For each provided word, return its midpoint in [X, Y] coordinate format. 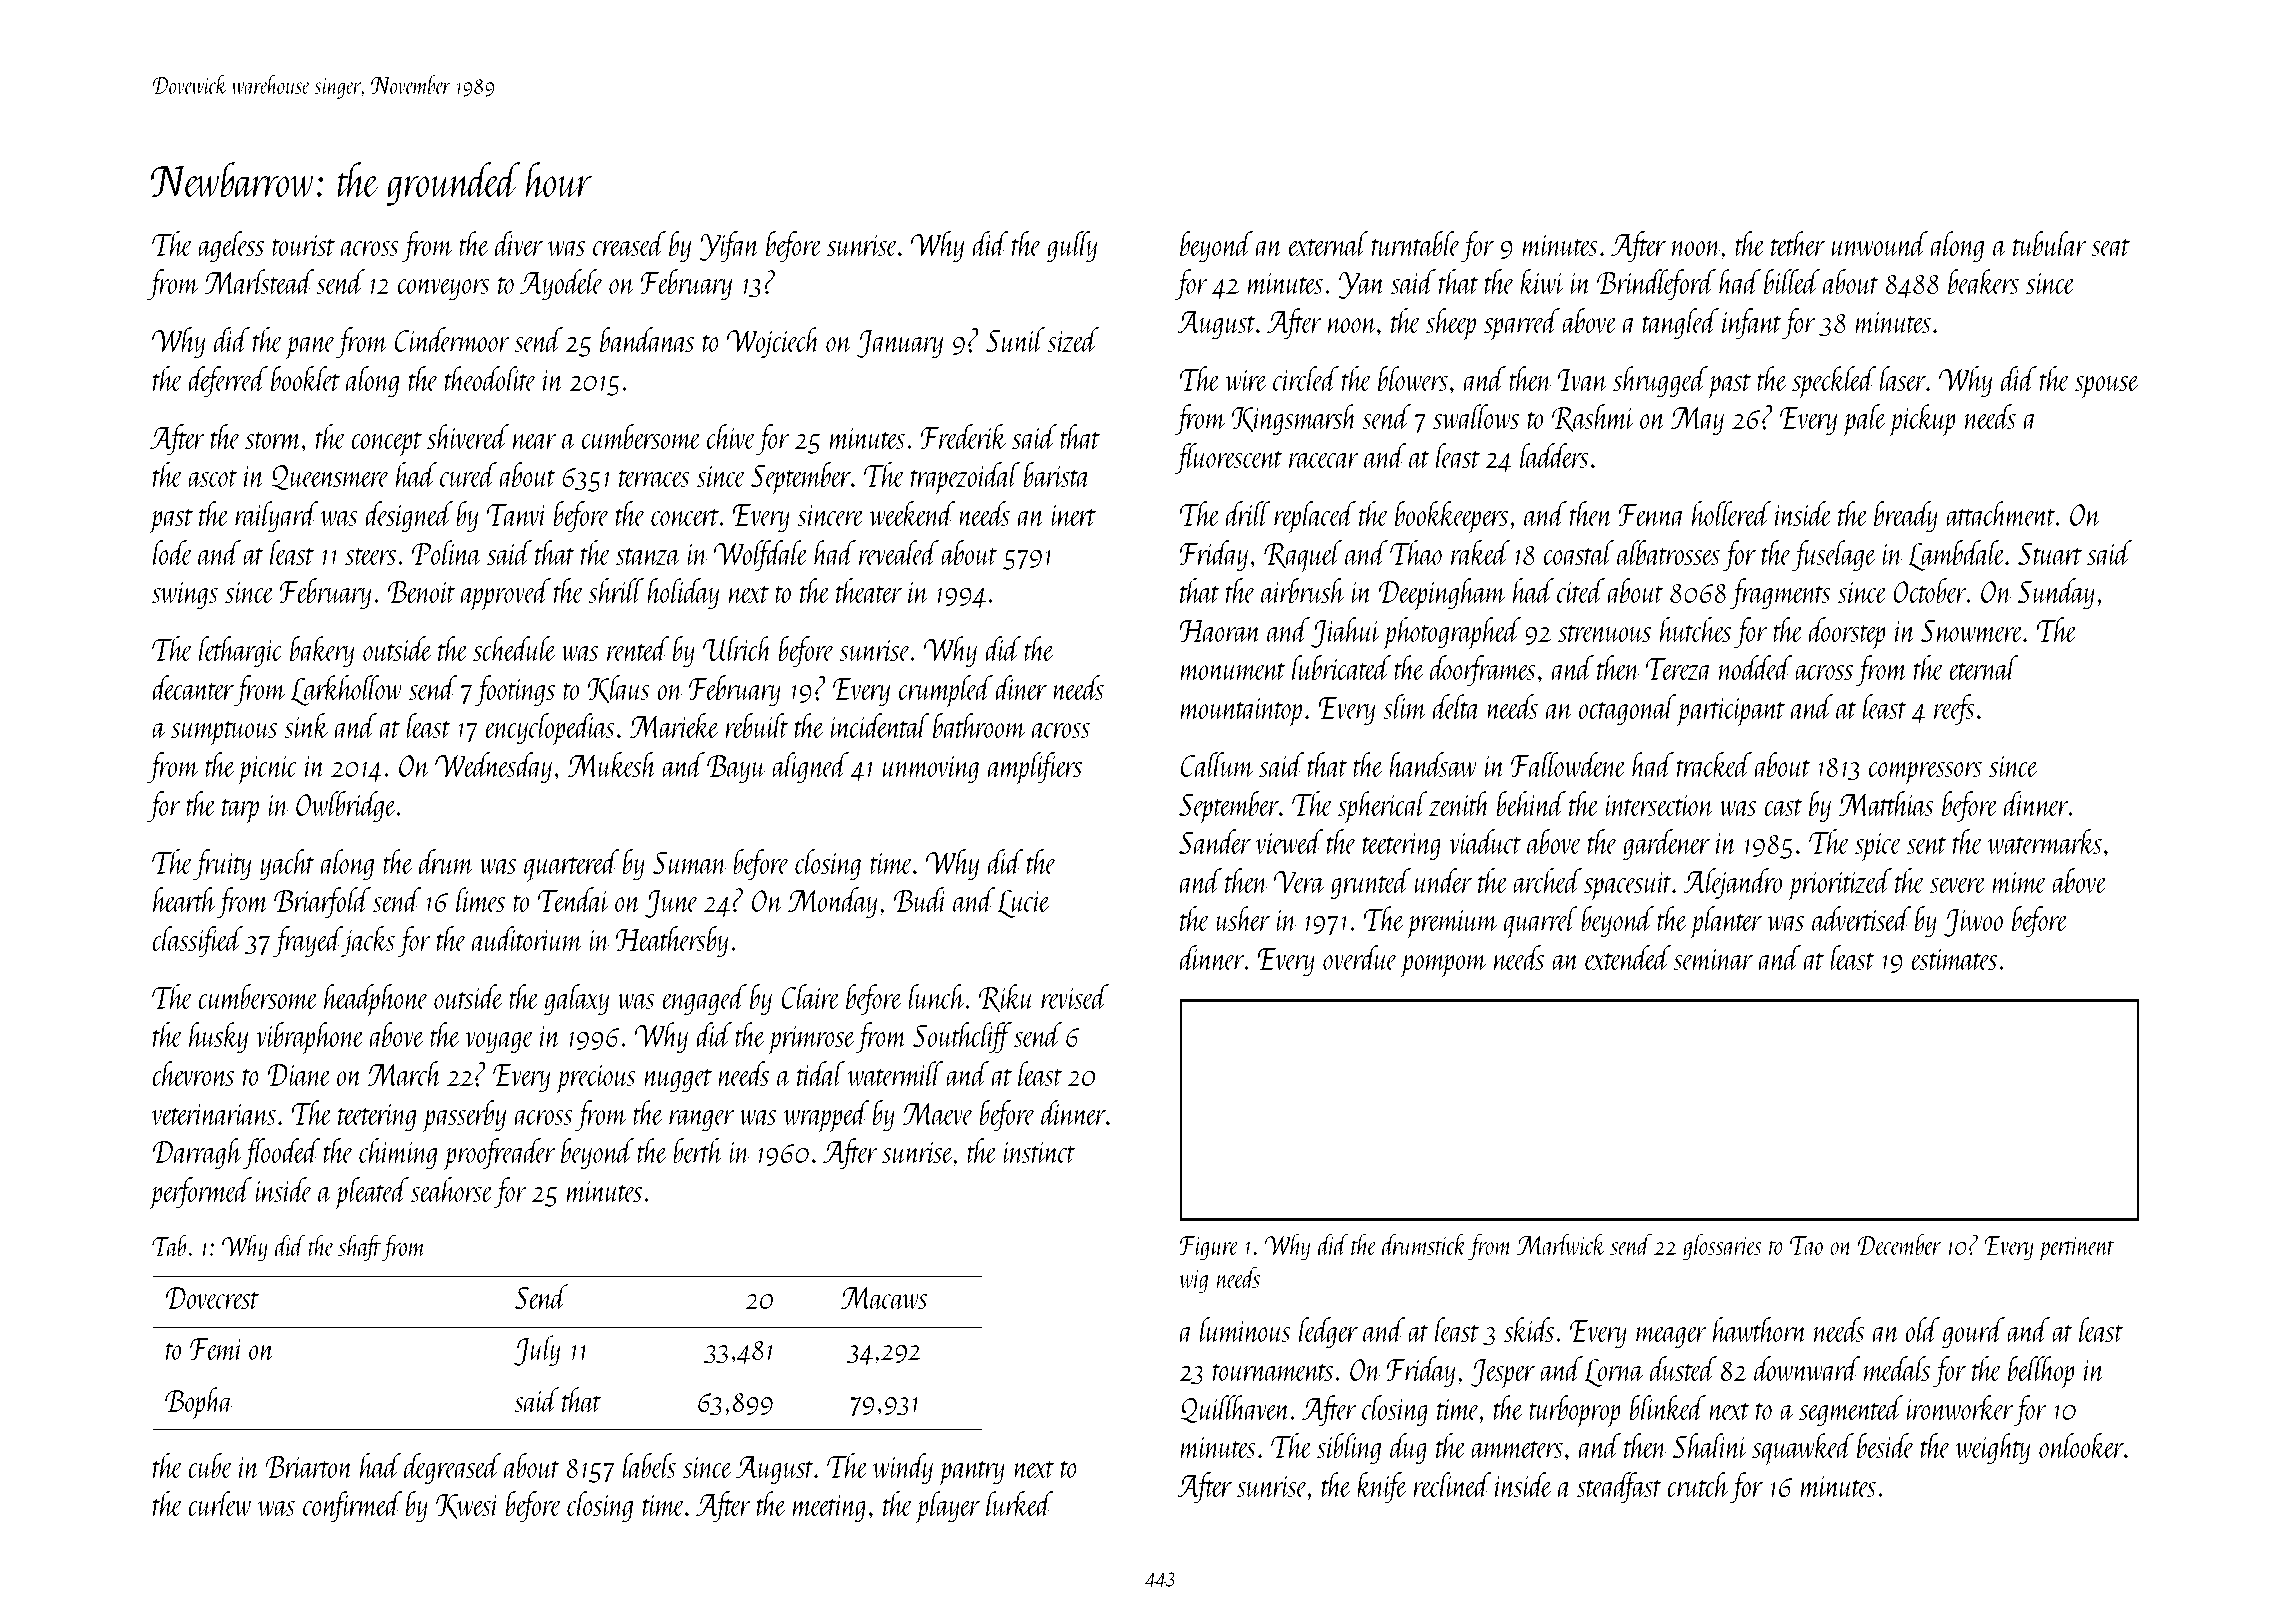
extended [1628, 957]
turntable [1416, 243]
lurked [1020, 1503]
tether [1798, 243]
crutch [1698, 1484]
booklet [306, 378]
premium [1452, 924]
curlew [219, 1503]
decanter [193, 687]
